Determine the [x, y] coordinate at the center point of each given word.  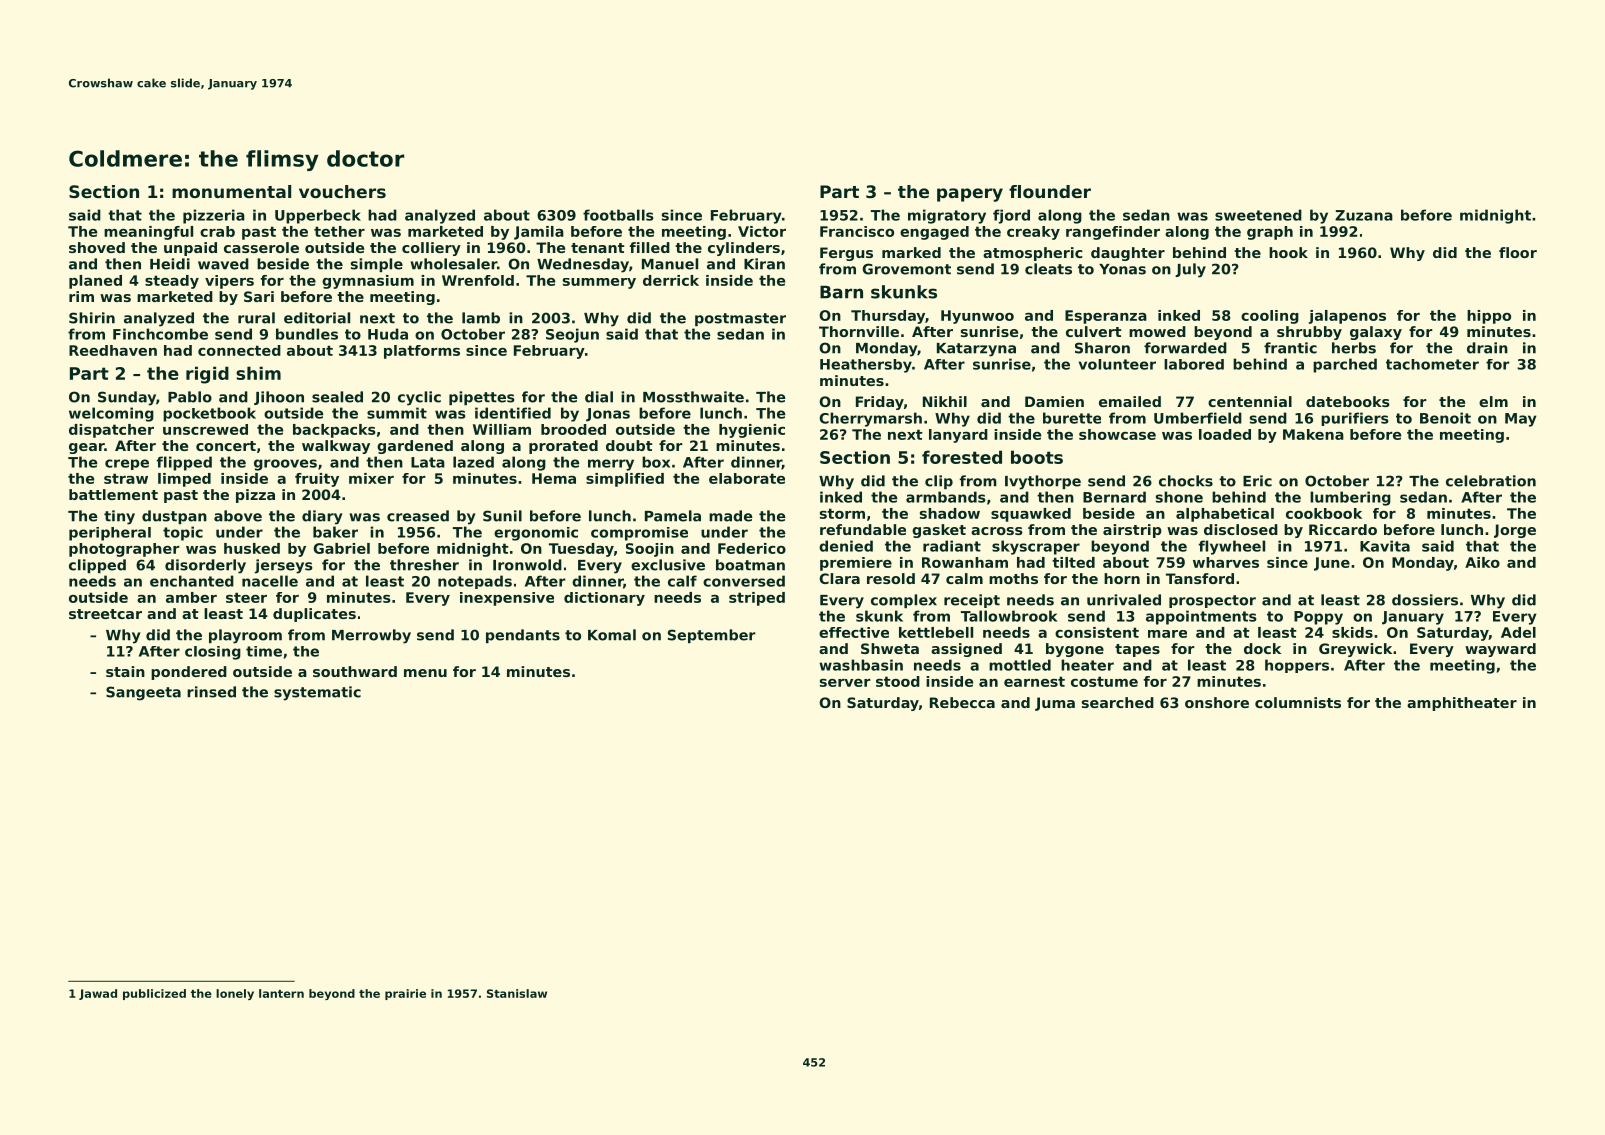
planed [95, 282]
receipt [972, 601]
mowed [1157, 331]
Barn [841, 292]
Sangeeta [143, 693]
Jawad [98, 994]
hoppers [1297, 666]
